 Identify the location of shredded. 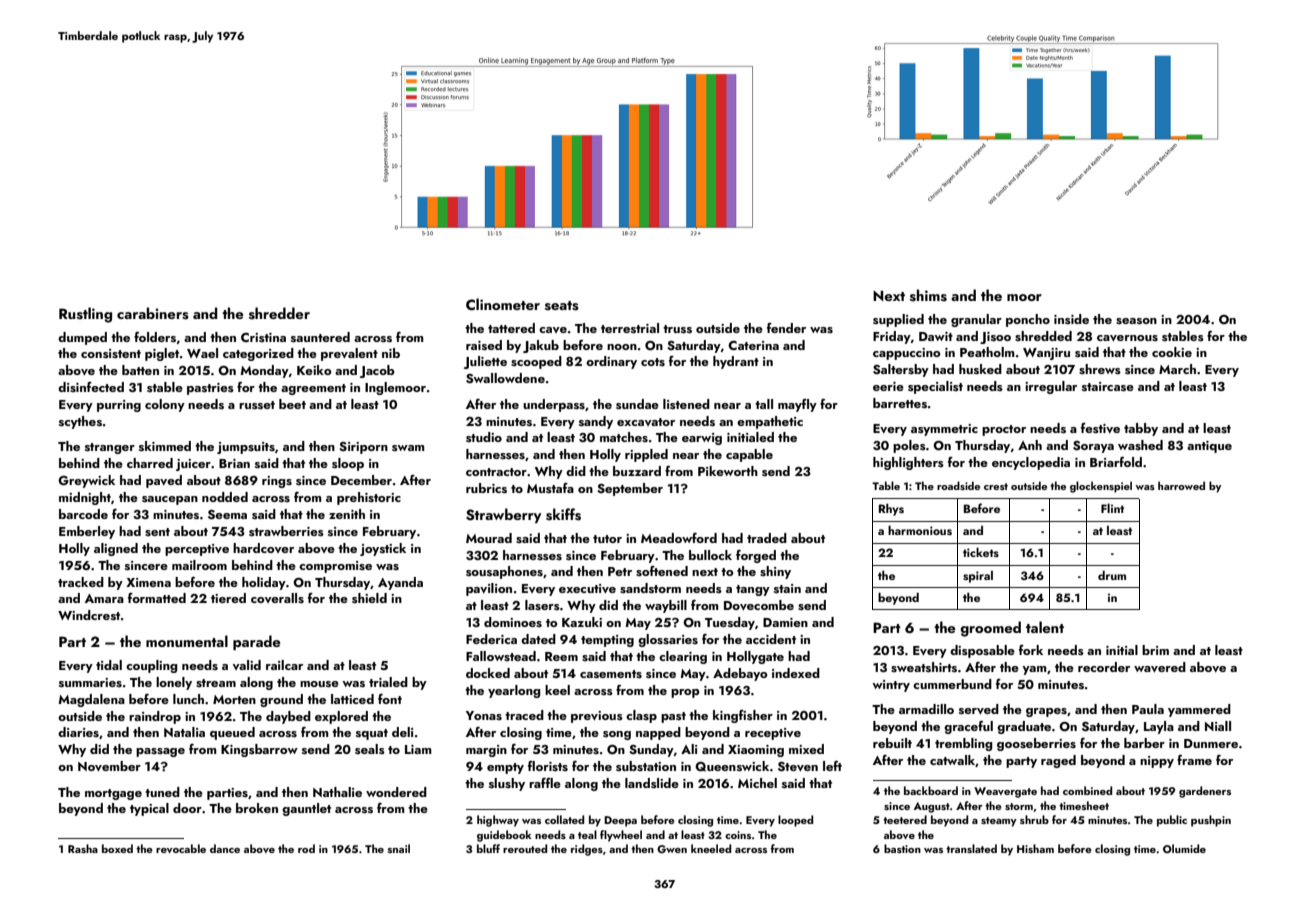
(1043, 336).
